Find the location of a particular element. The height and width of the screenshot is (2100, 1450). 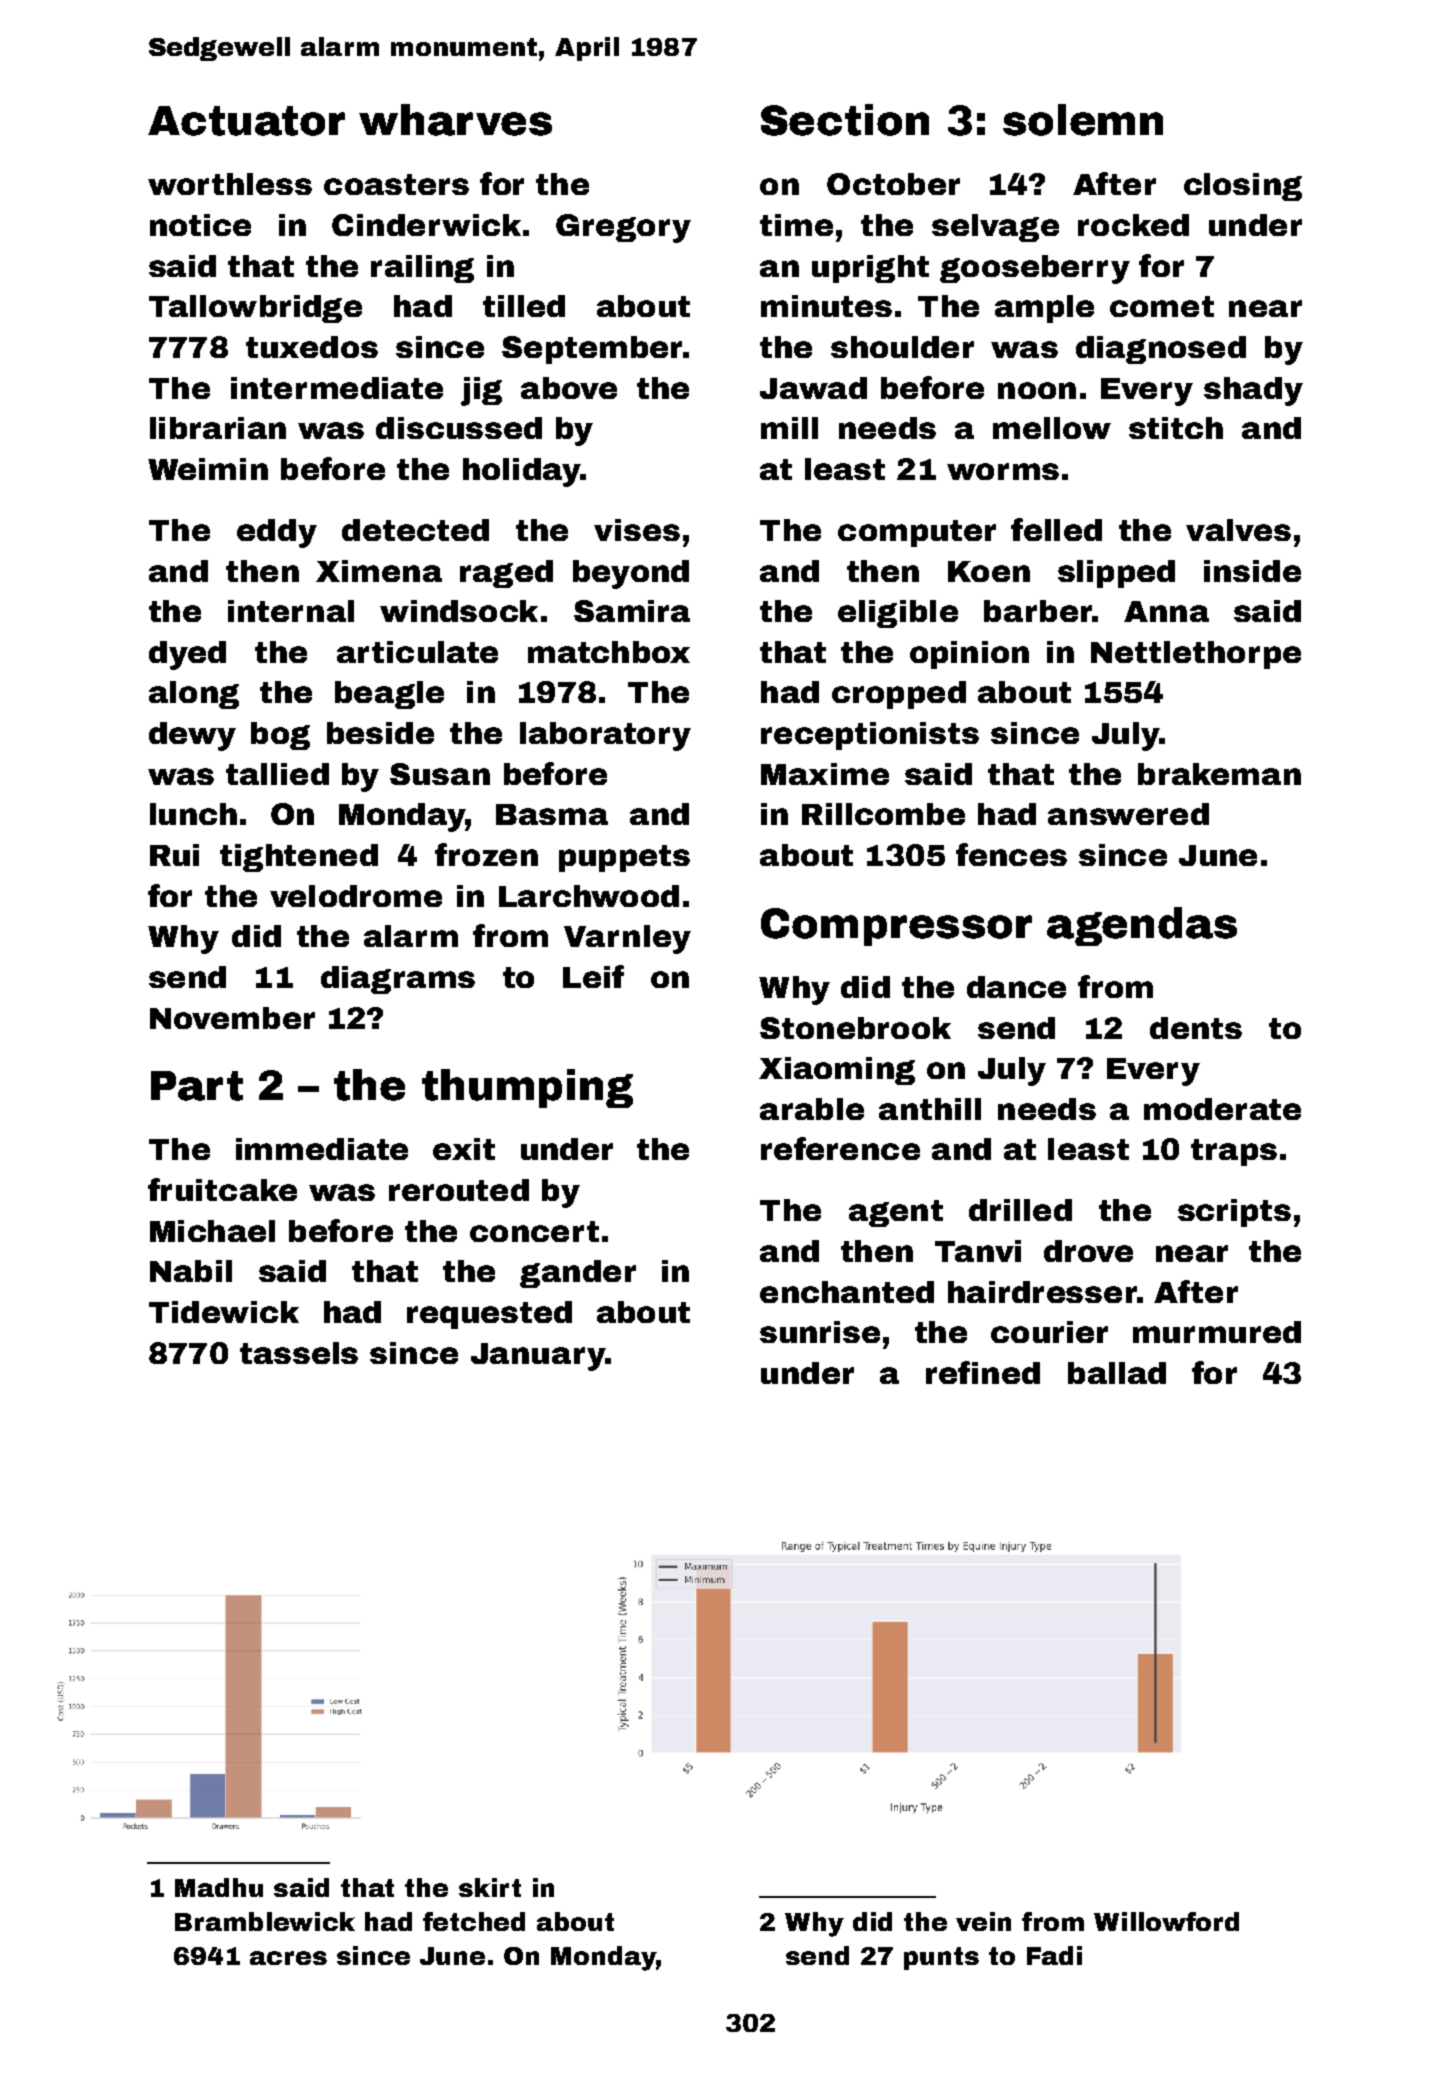

gander is located at coordinates (578, 1274).
